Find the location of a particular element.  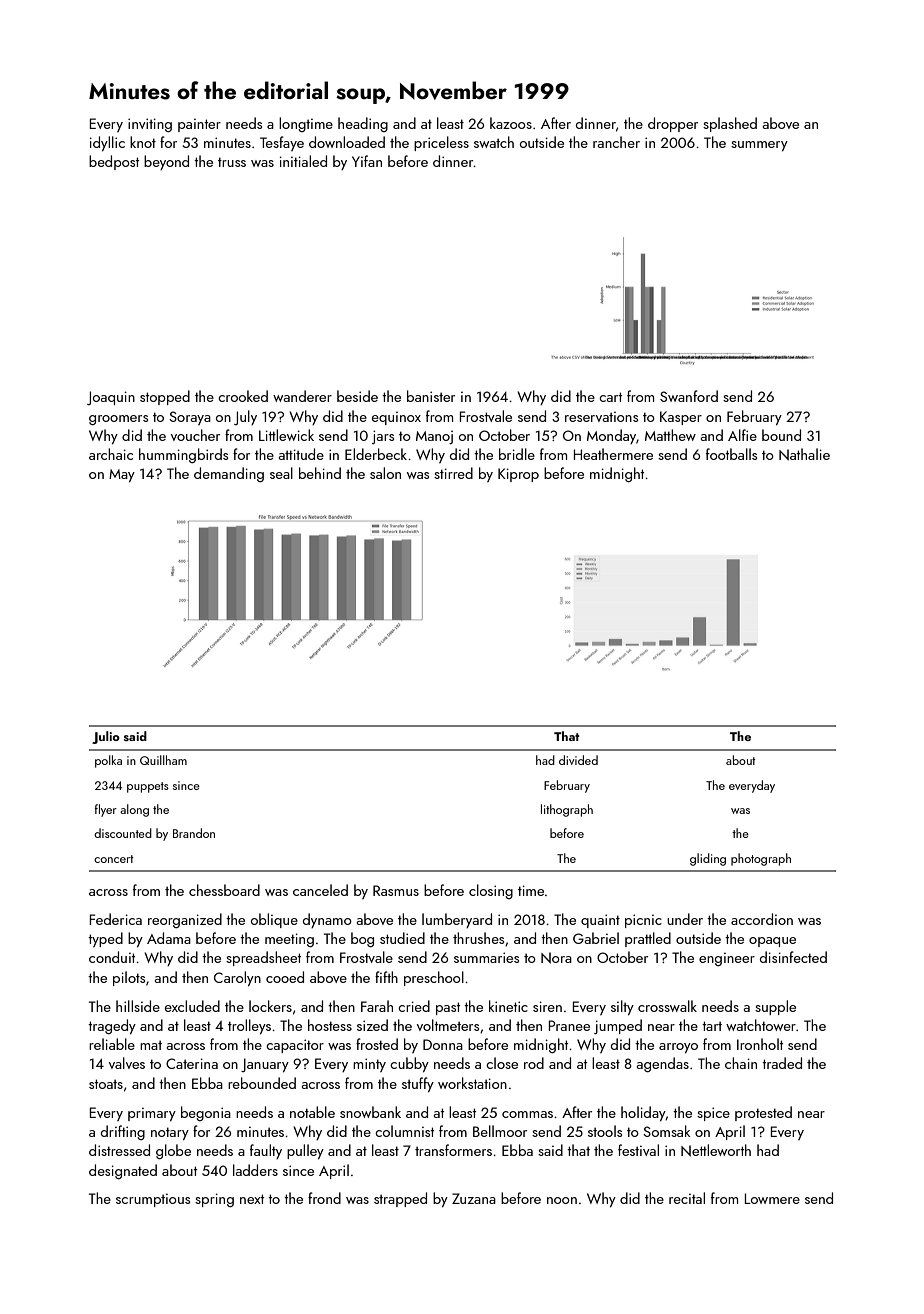

scrumptious is located at coordinates (153, 1200).
